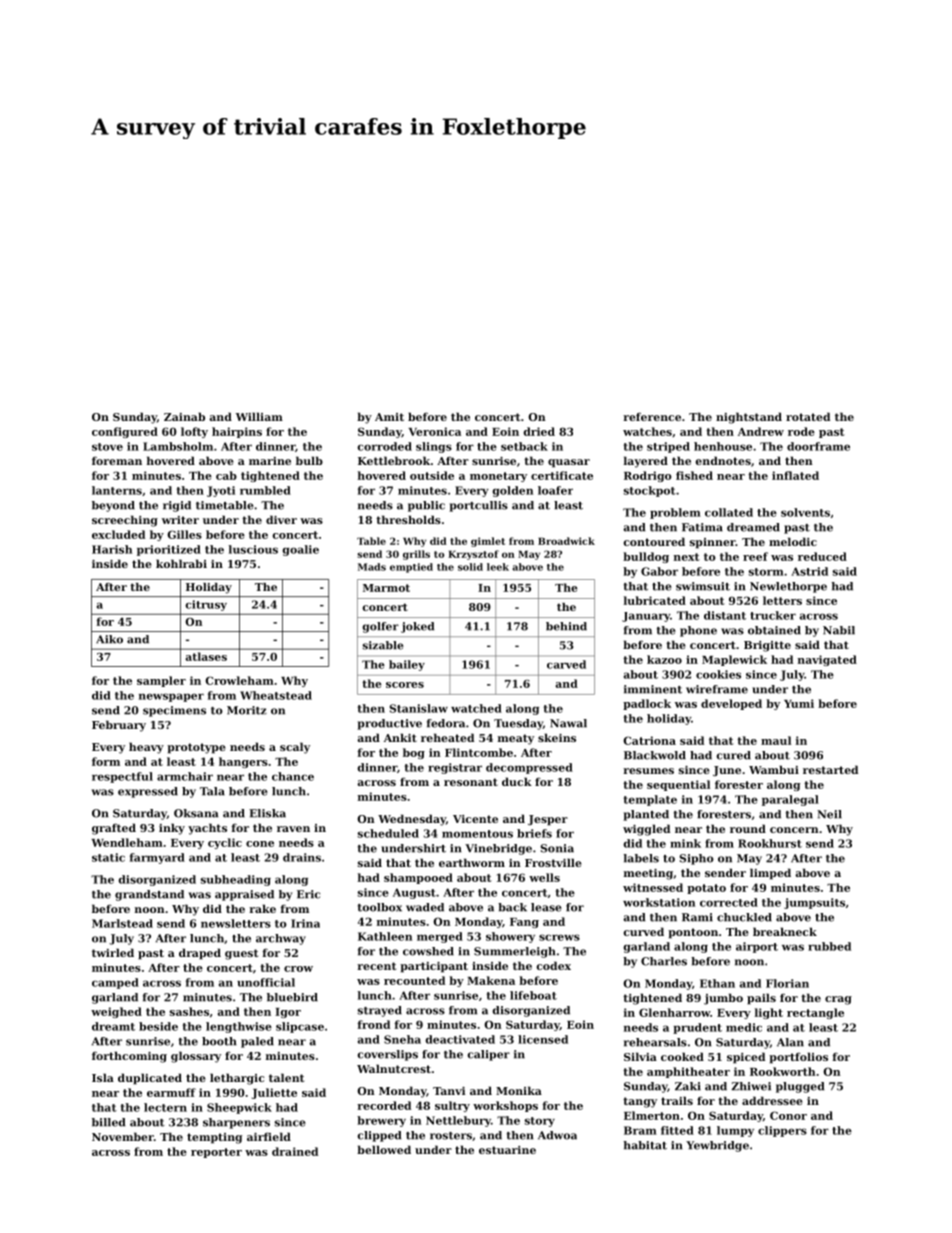  Describe the element at coordinates (113, 506) in the image. I see `beyond` at that location.
